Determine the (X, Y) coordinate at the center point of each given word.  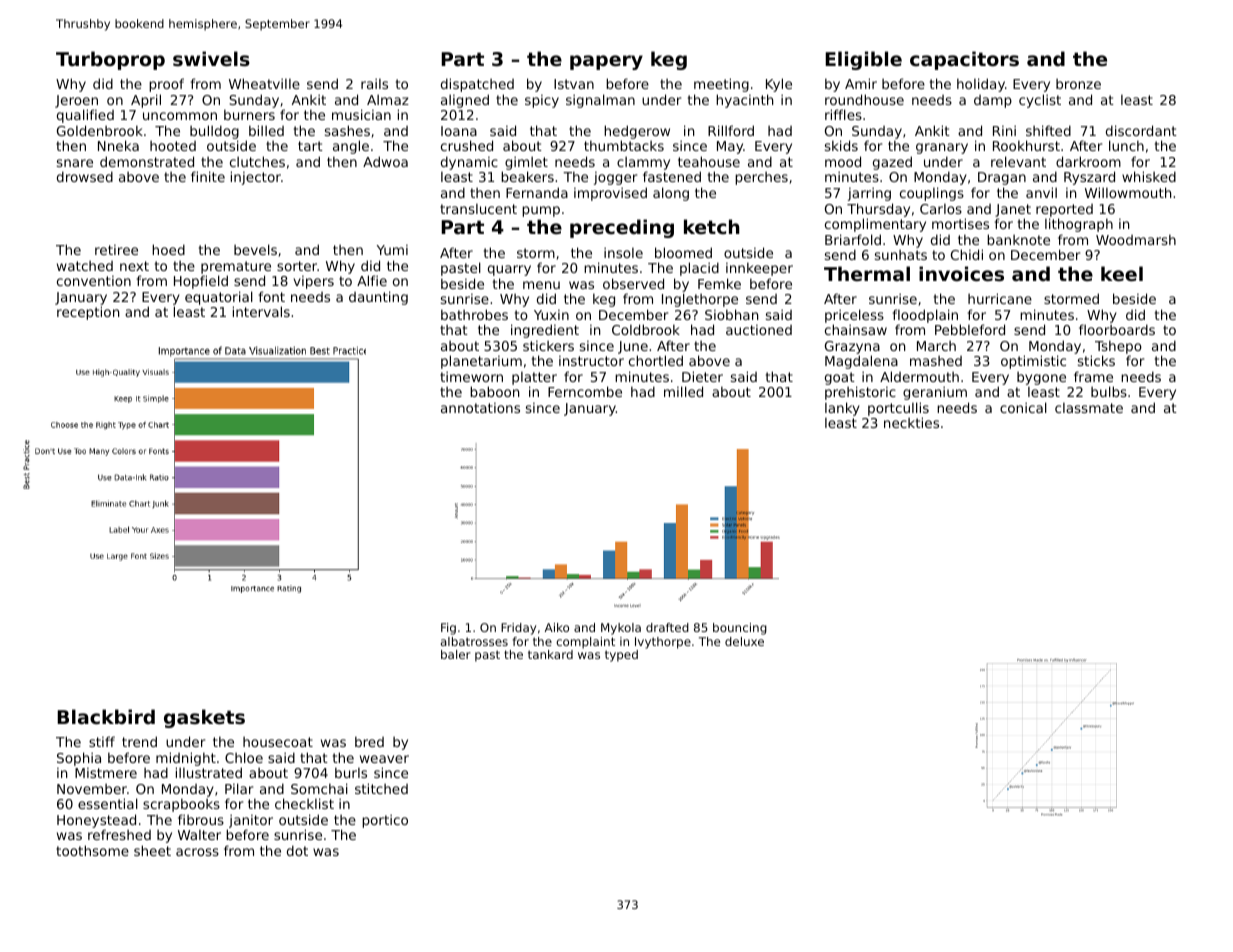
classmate (1089, 408)
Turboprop (110, 60)
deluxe (744, 641)
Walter (199, 835)
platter (534, 378)
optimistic (1033, 362)
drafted (667, 627)
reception (88, 313)
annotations (480, 408)
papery (606, 62)
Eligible (863, 60)
